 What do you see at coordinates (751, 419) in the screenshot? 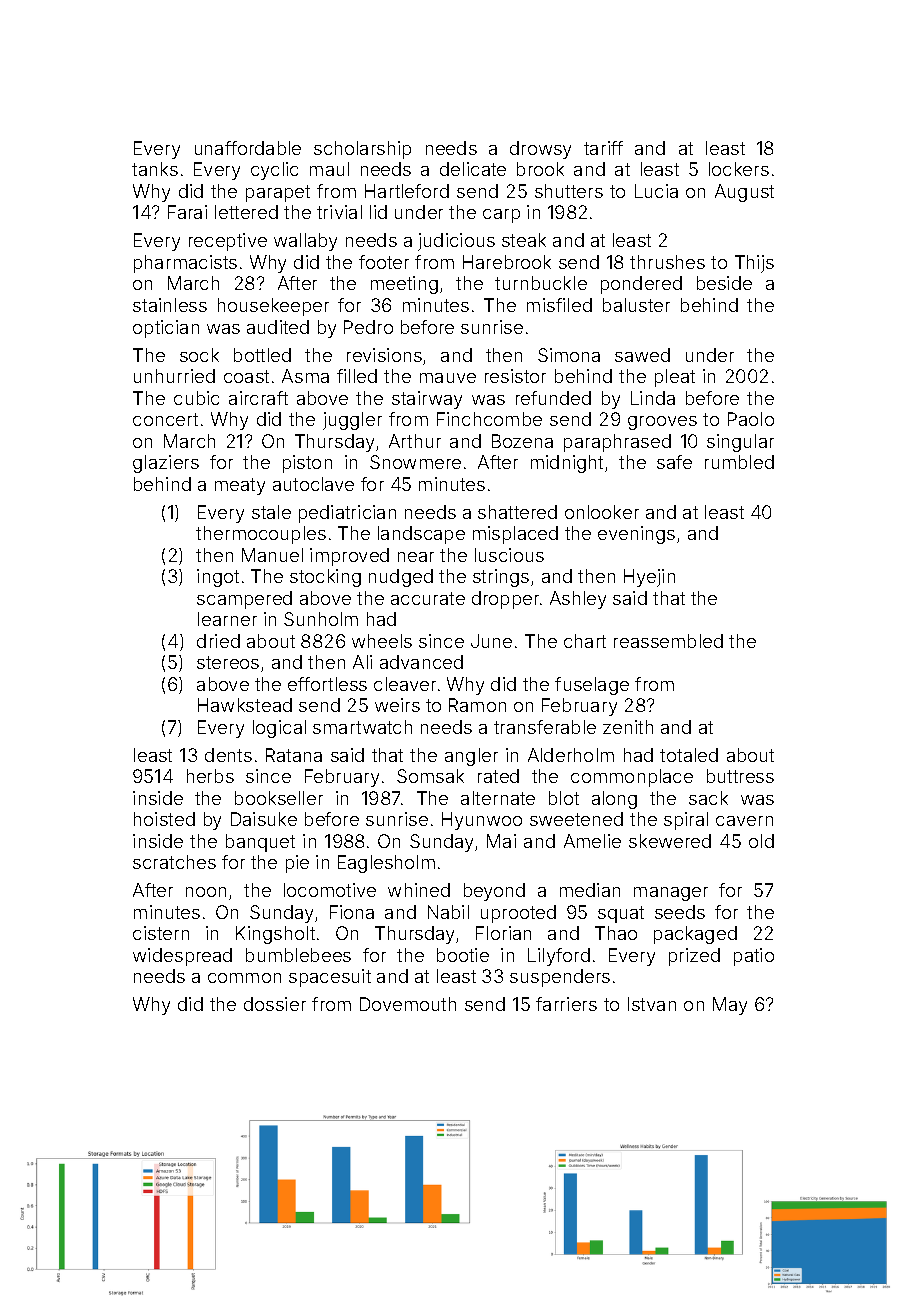
I see `Paolo` at bounding box center [751, 419].
